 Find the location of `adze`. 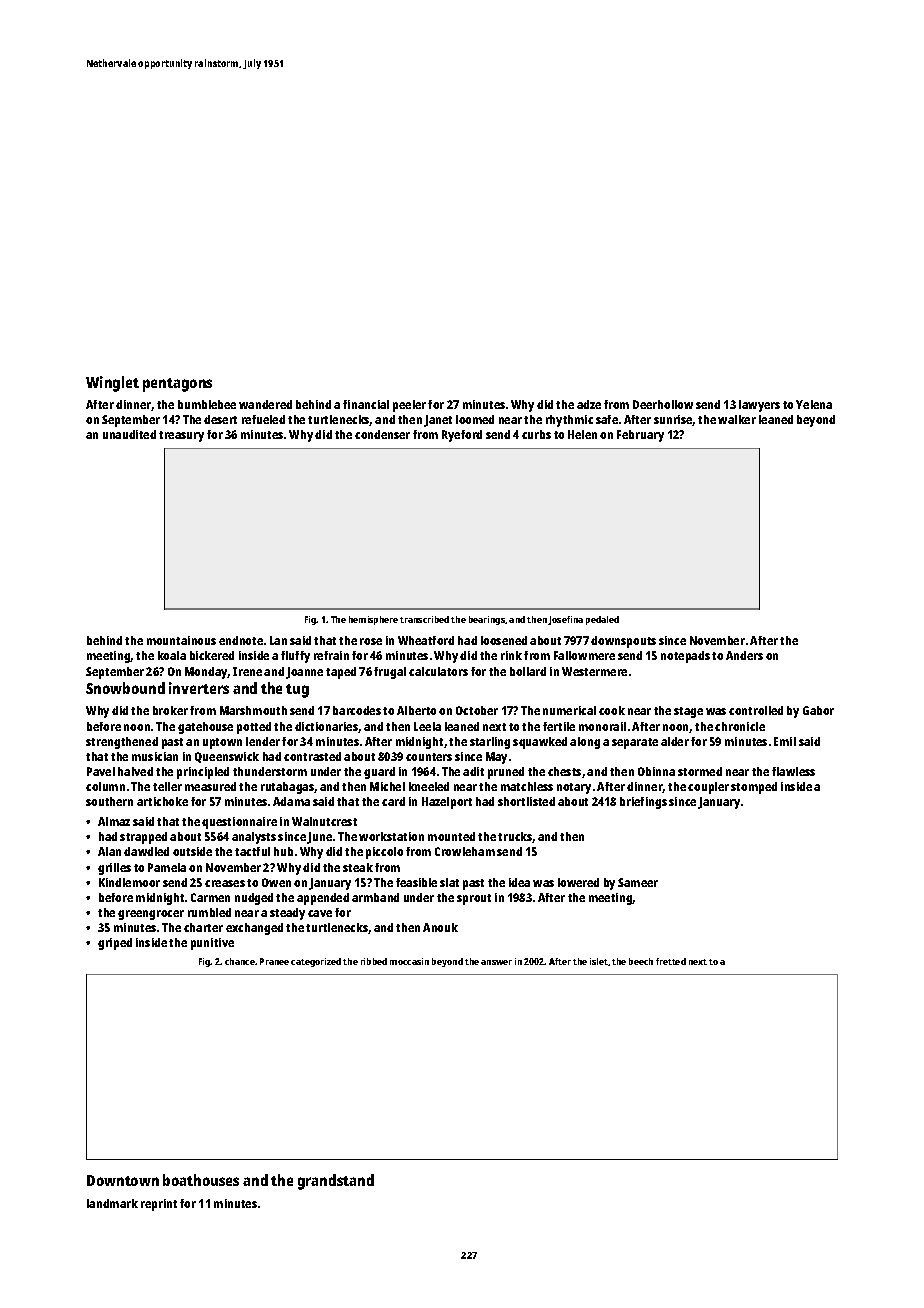

adze is located at coordinates (589, 404).
